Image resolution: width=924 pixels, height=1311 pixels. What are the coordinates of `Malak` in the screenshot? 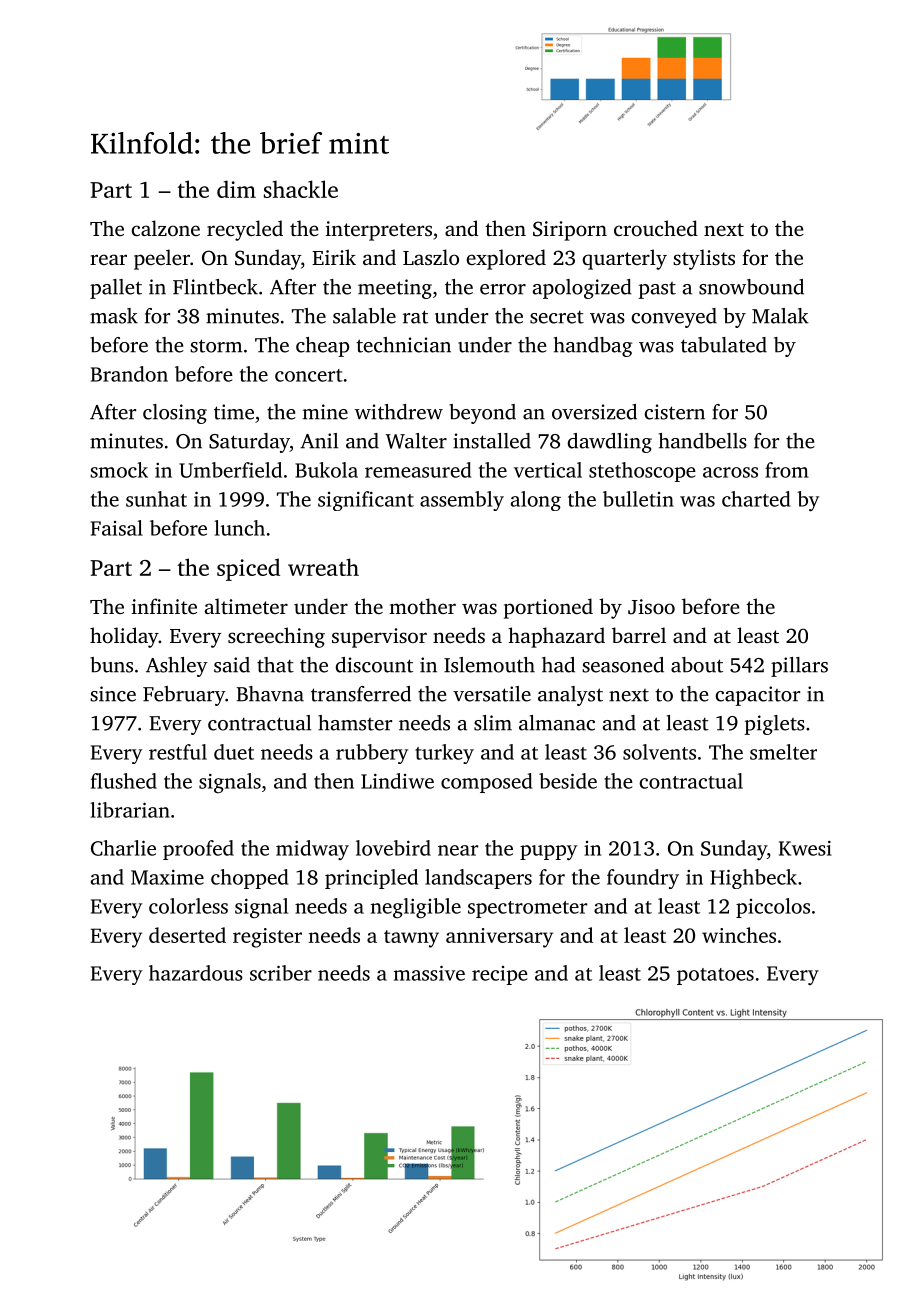 It's located at (780, 316).
